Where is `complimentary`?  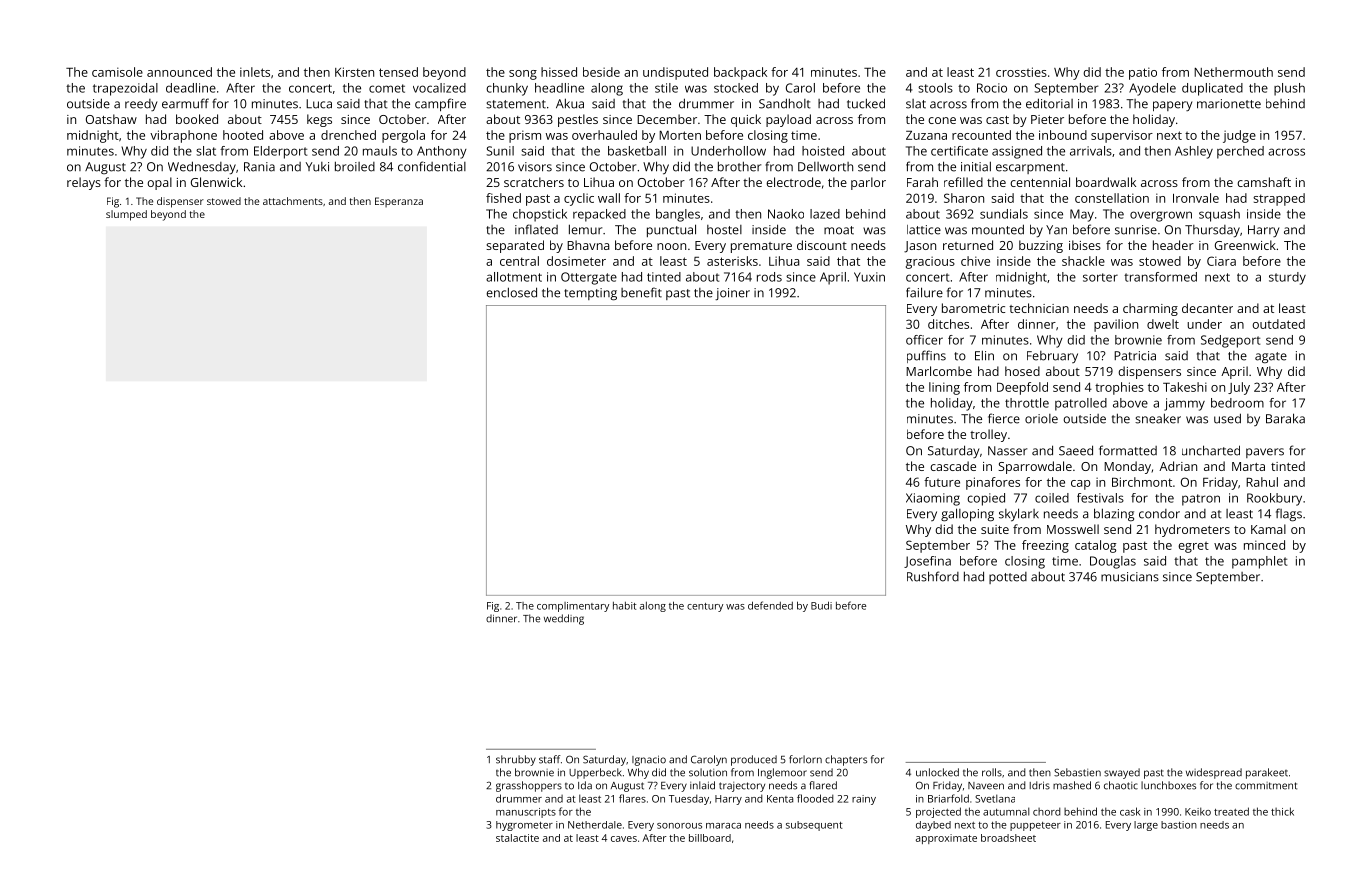
complimentary is located at coordinates (573, 607).
